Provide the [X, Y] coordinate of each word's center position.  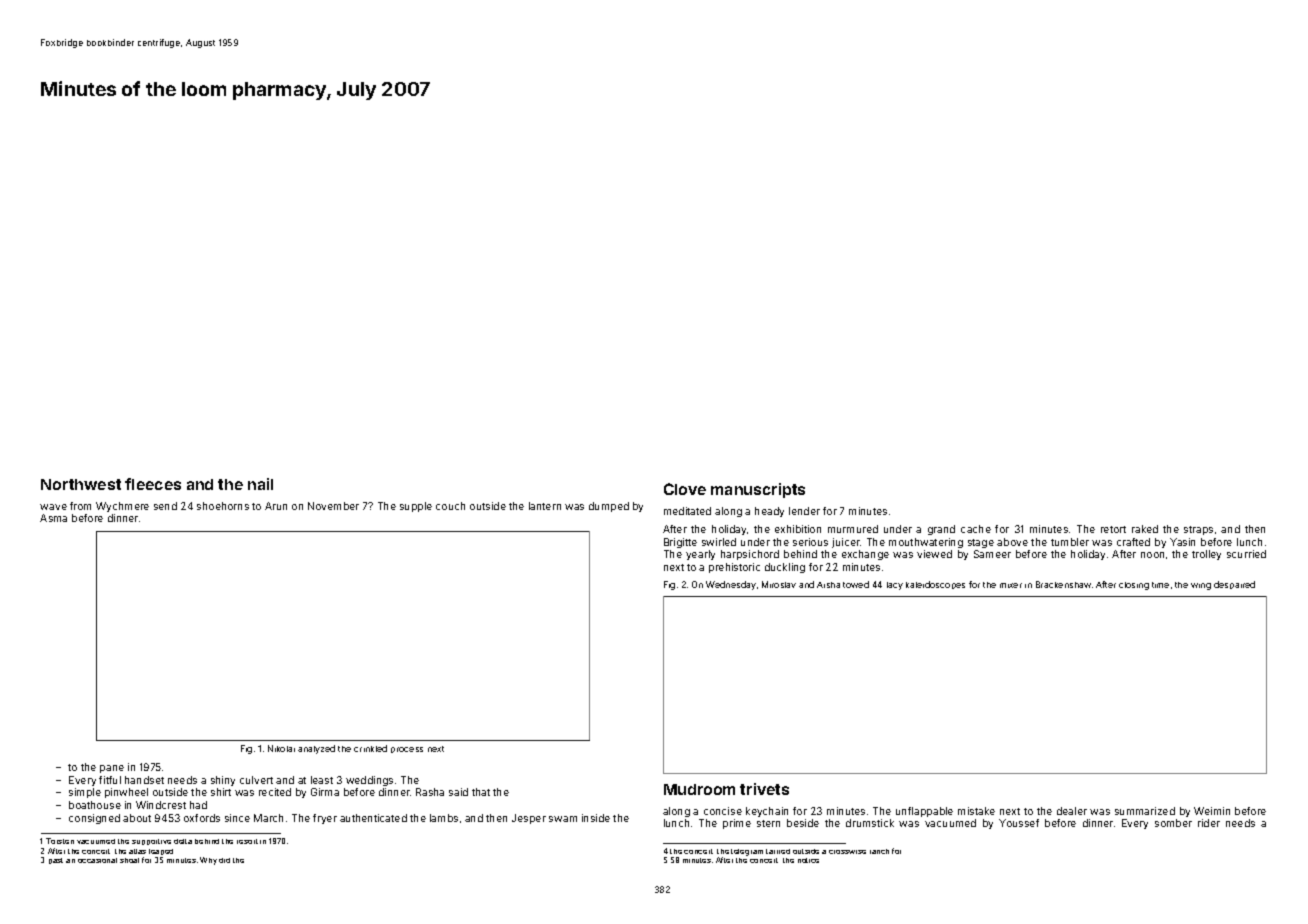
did [224, 860]
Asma [53, 518]
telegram [747, 852]
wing [1201, 586]
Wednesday [731, 585]
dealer [1072, 811]
